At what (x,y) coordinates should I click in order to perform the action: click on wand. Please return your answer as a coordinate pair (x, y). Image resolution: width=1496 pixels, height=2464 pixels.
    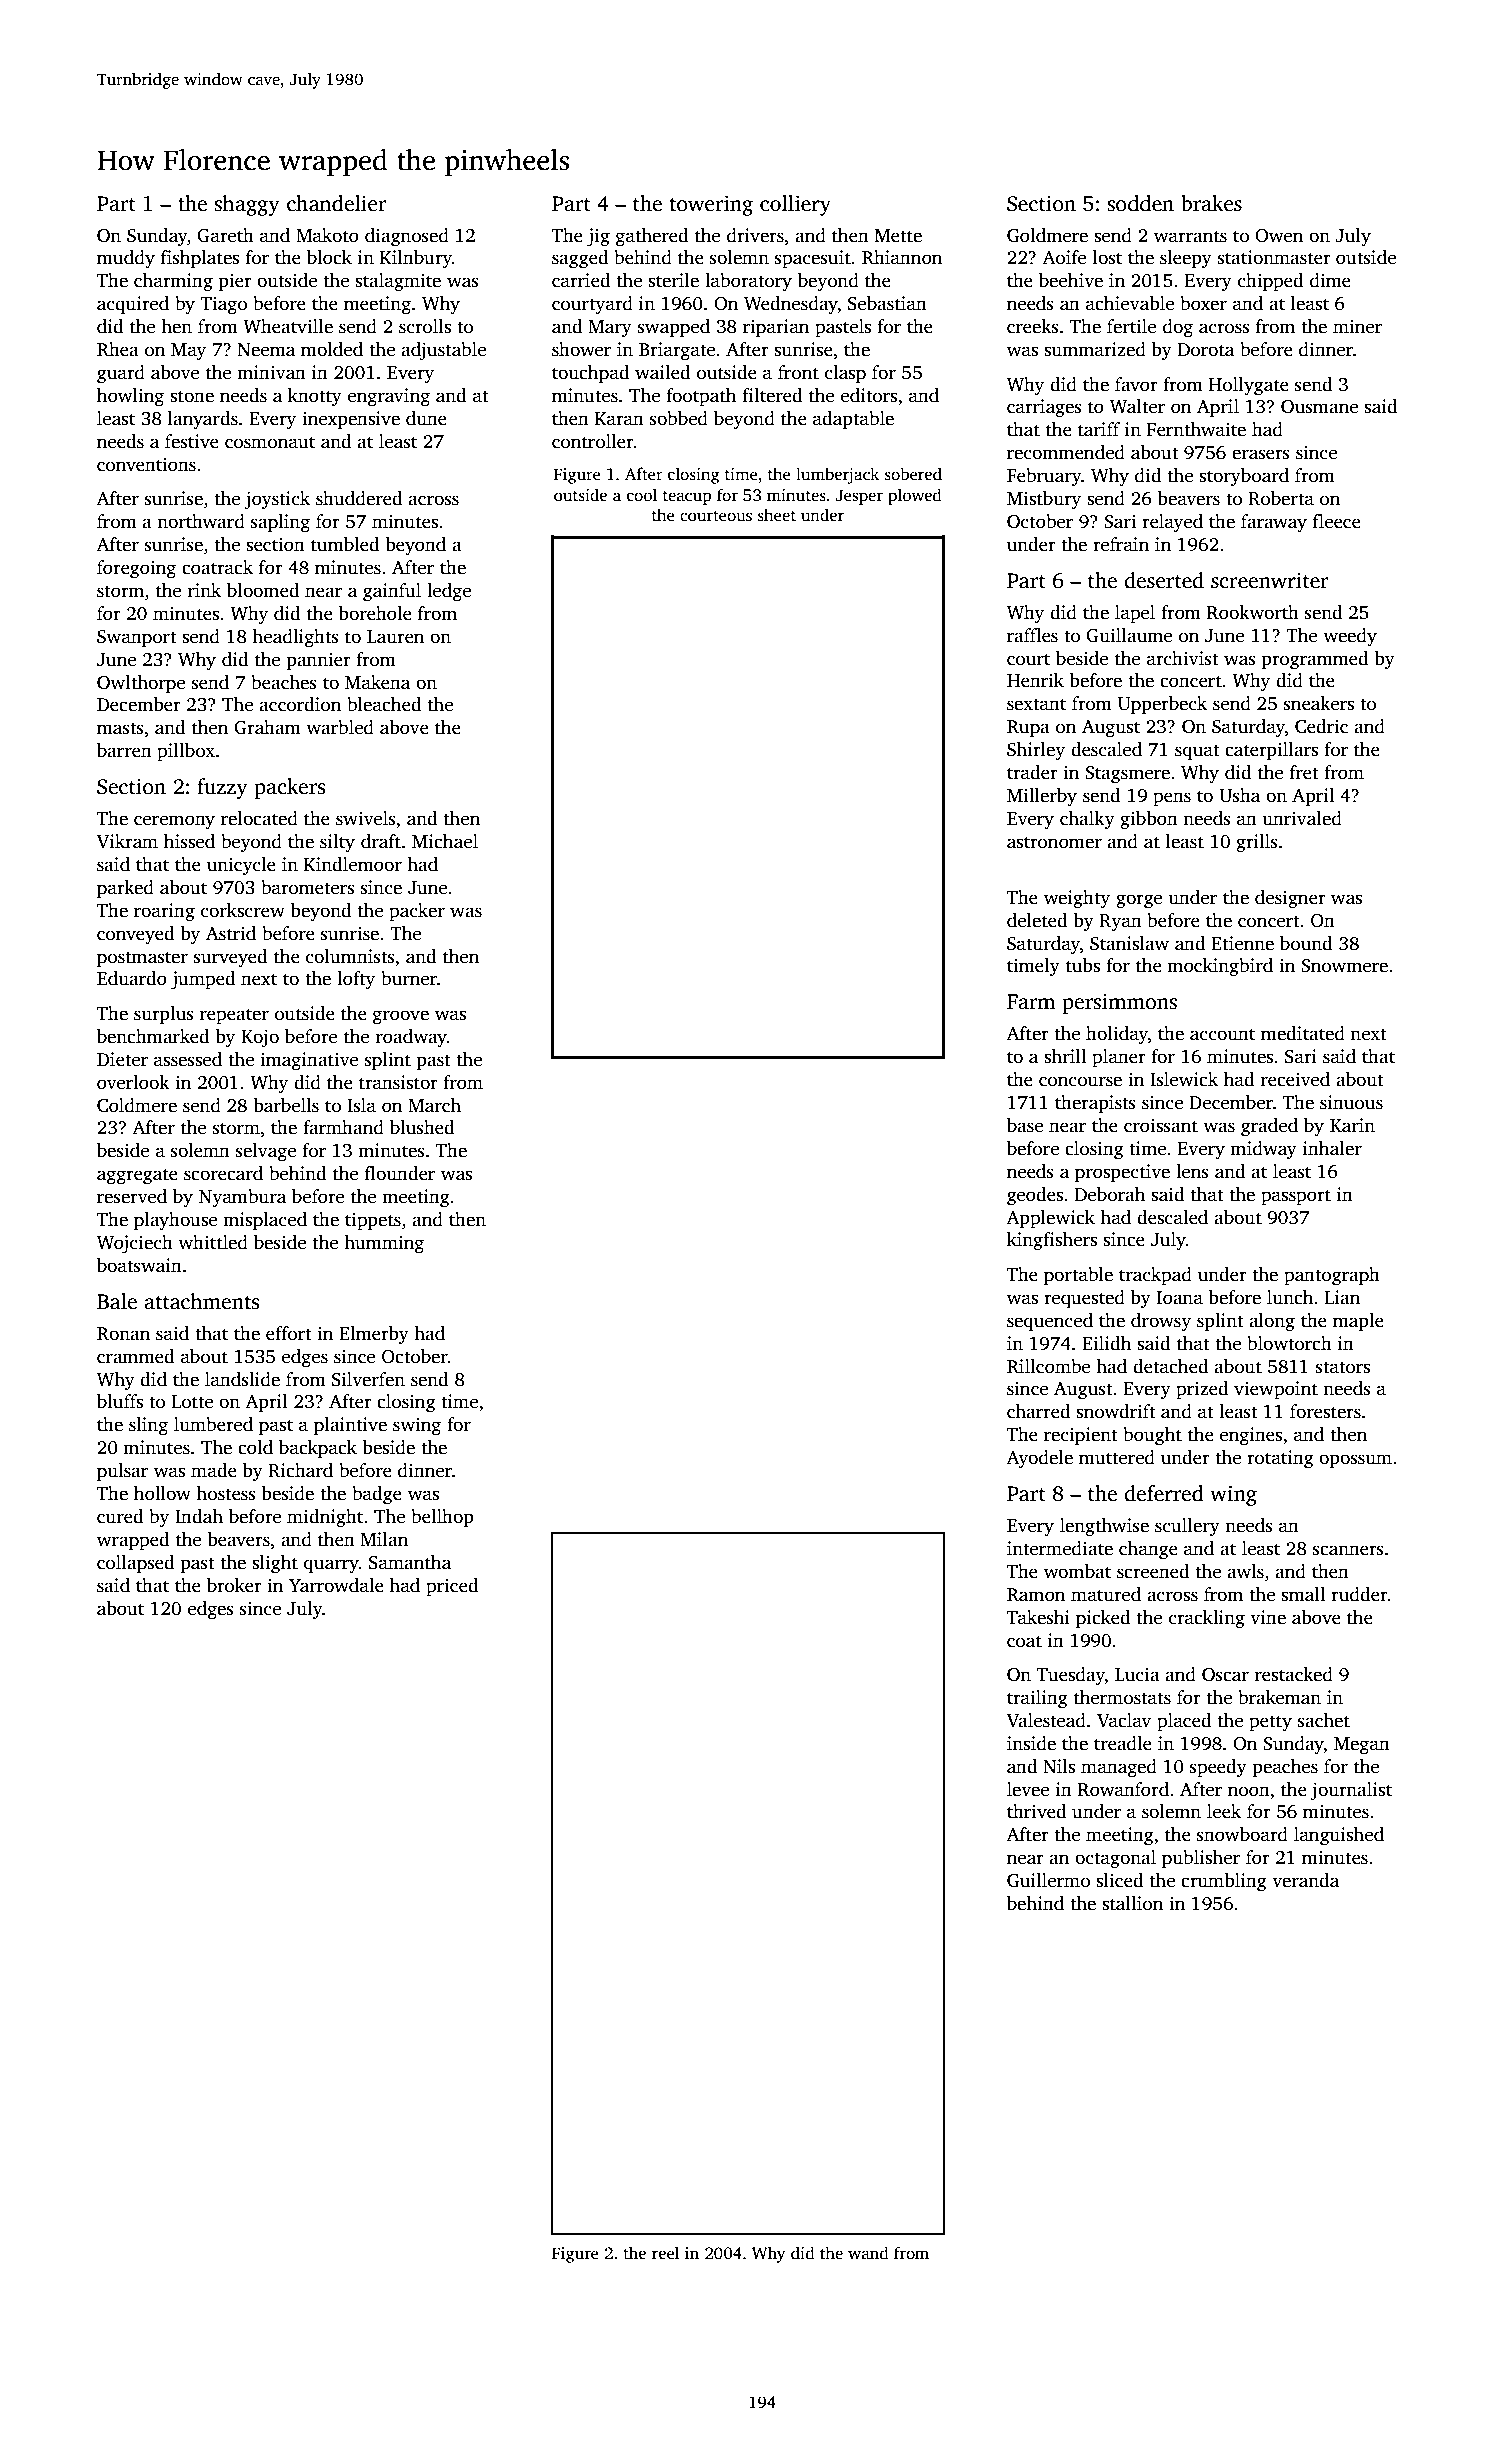
    Looking at the image, I should click on (868, 2252).
